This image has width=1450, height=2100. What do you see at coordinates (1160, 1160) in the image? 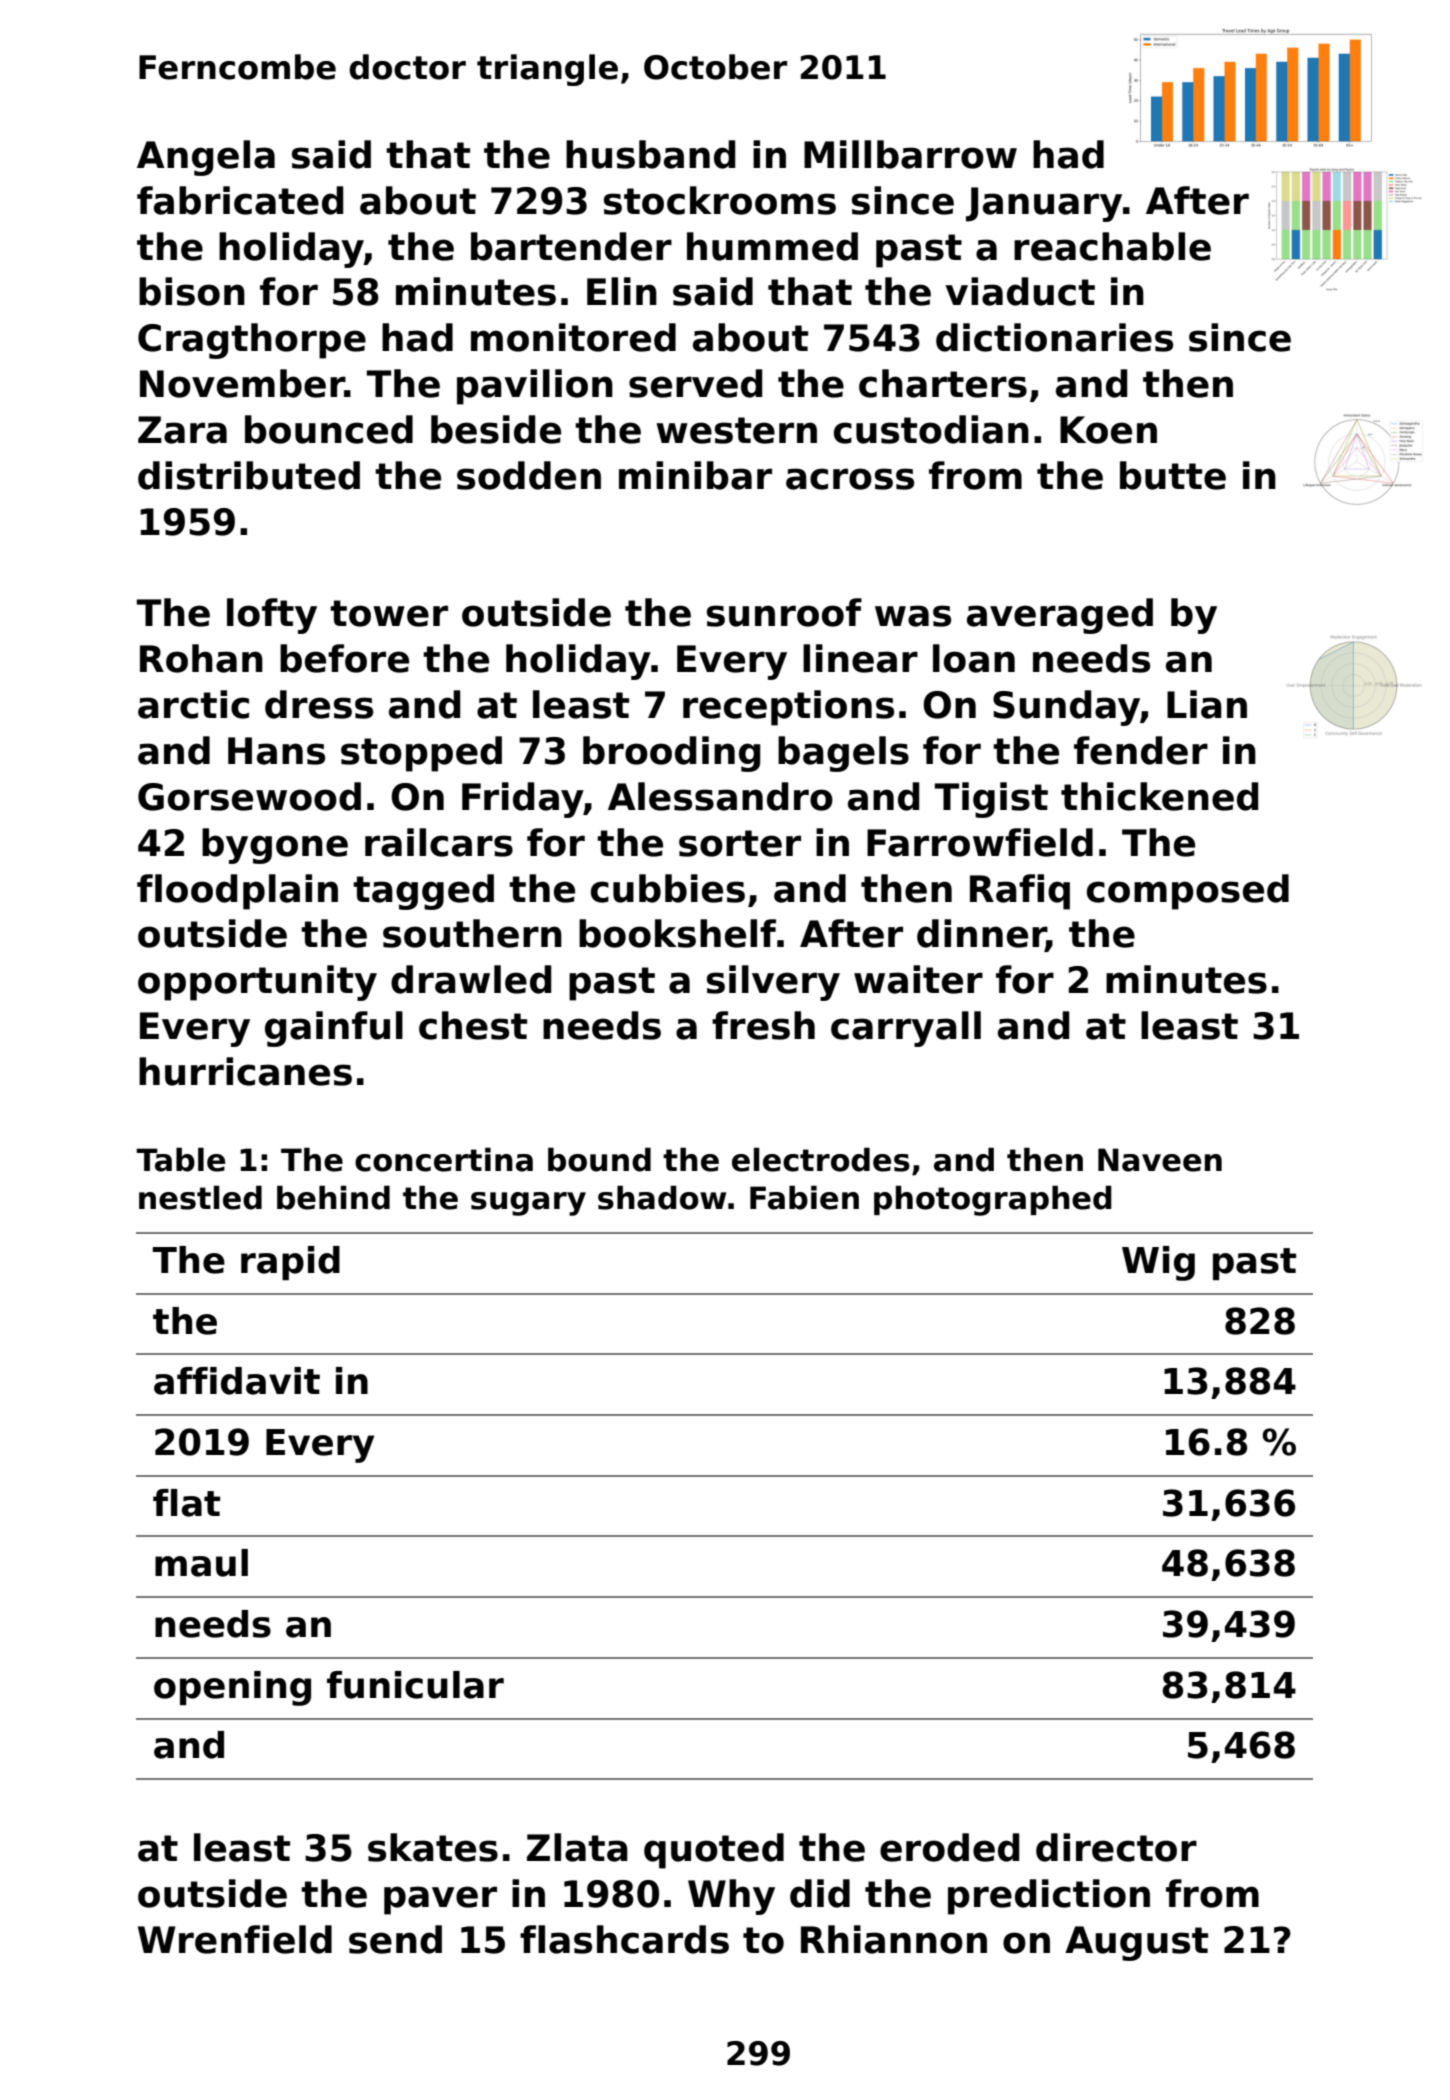
I see `Naveen` at bounding box center [1160, 1160].
